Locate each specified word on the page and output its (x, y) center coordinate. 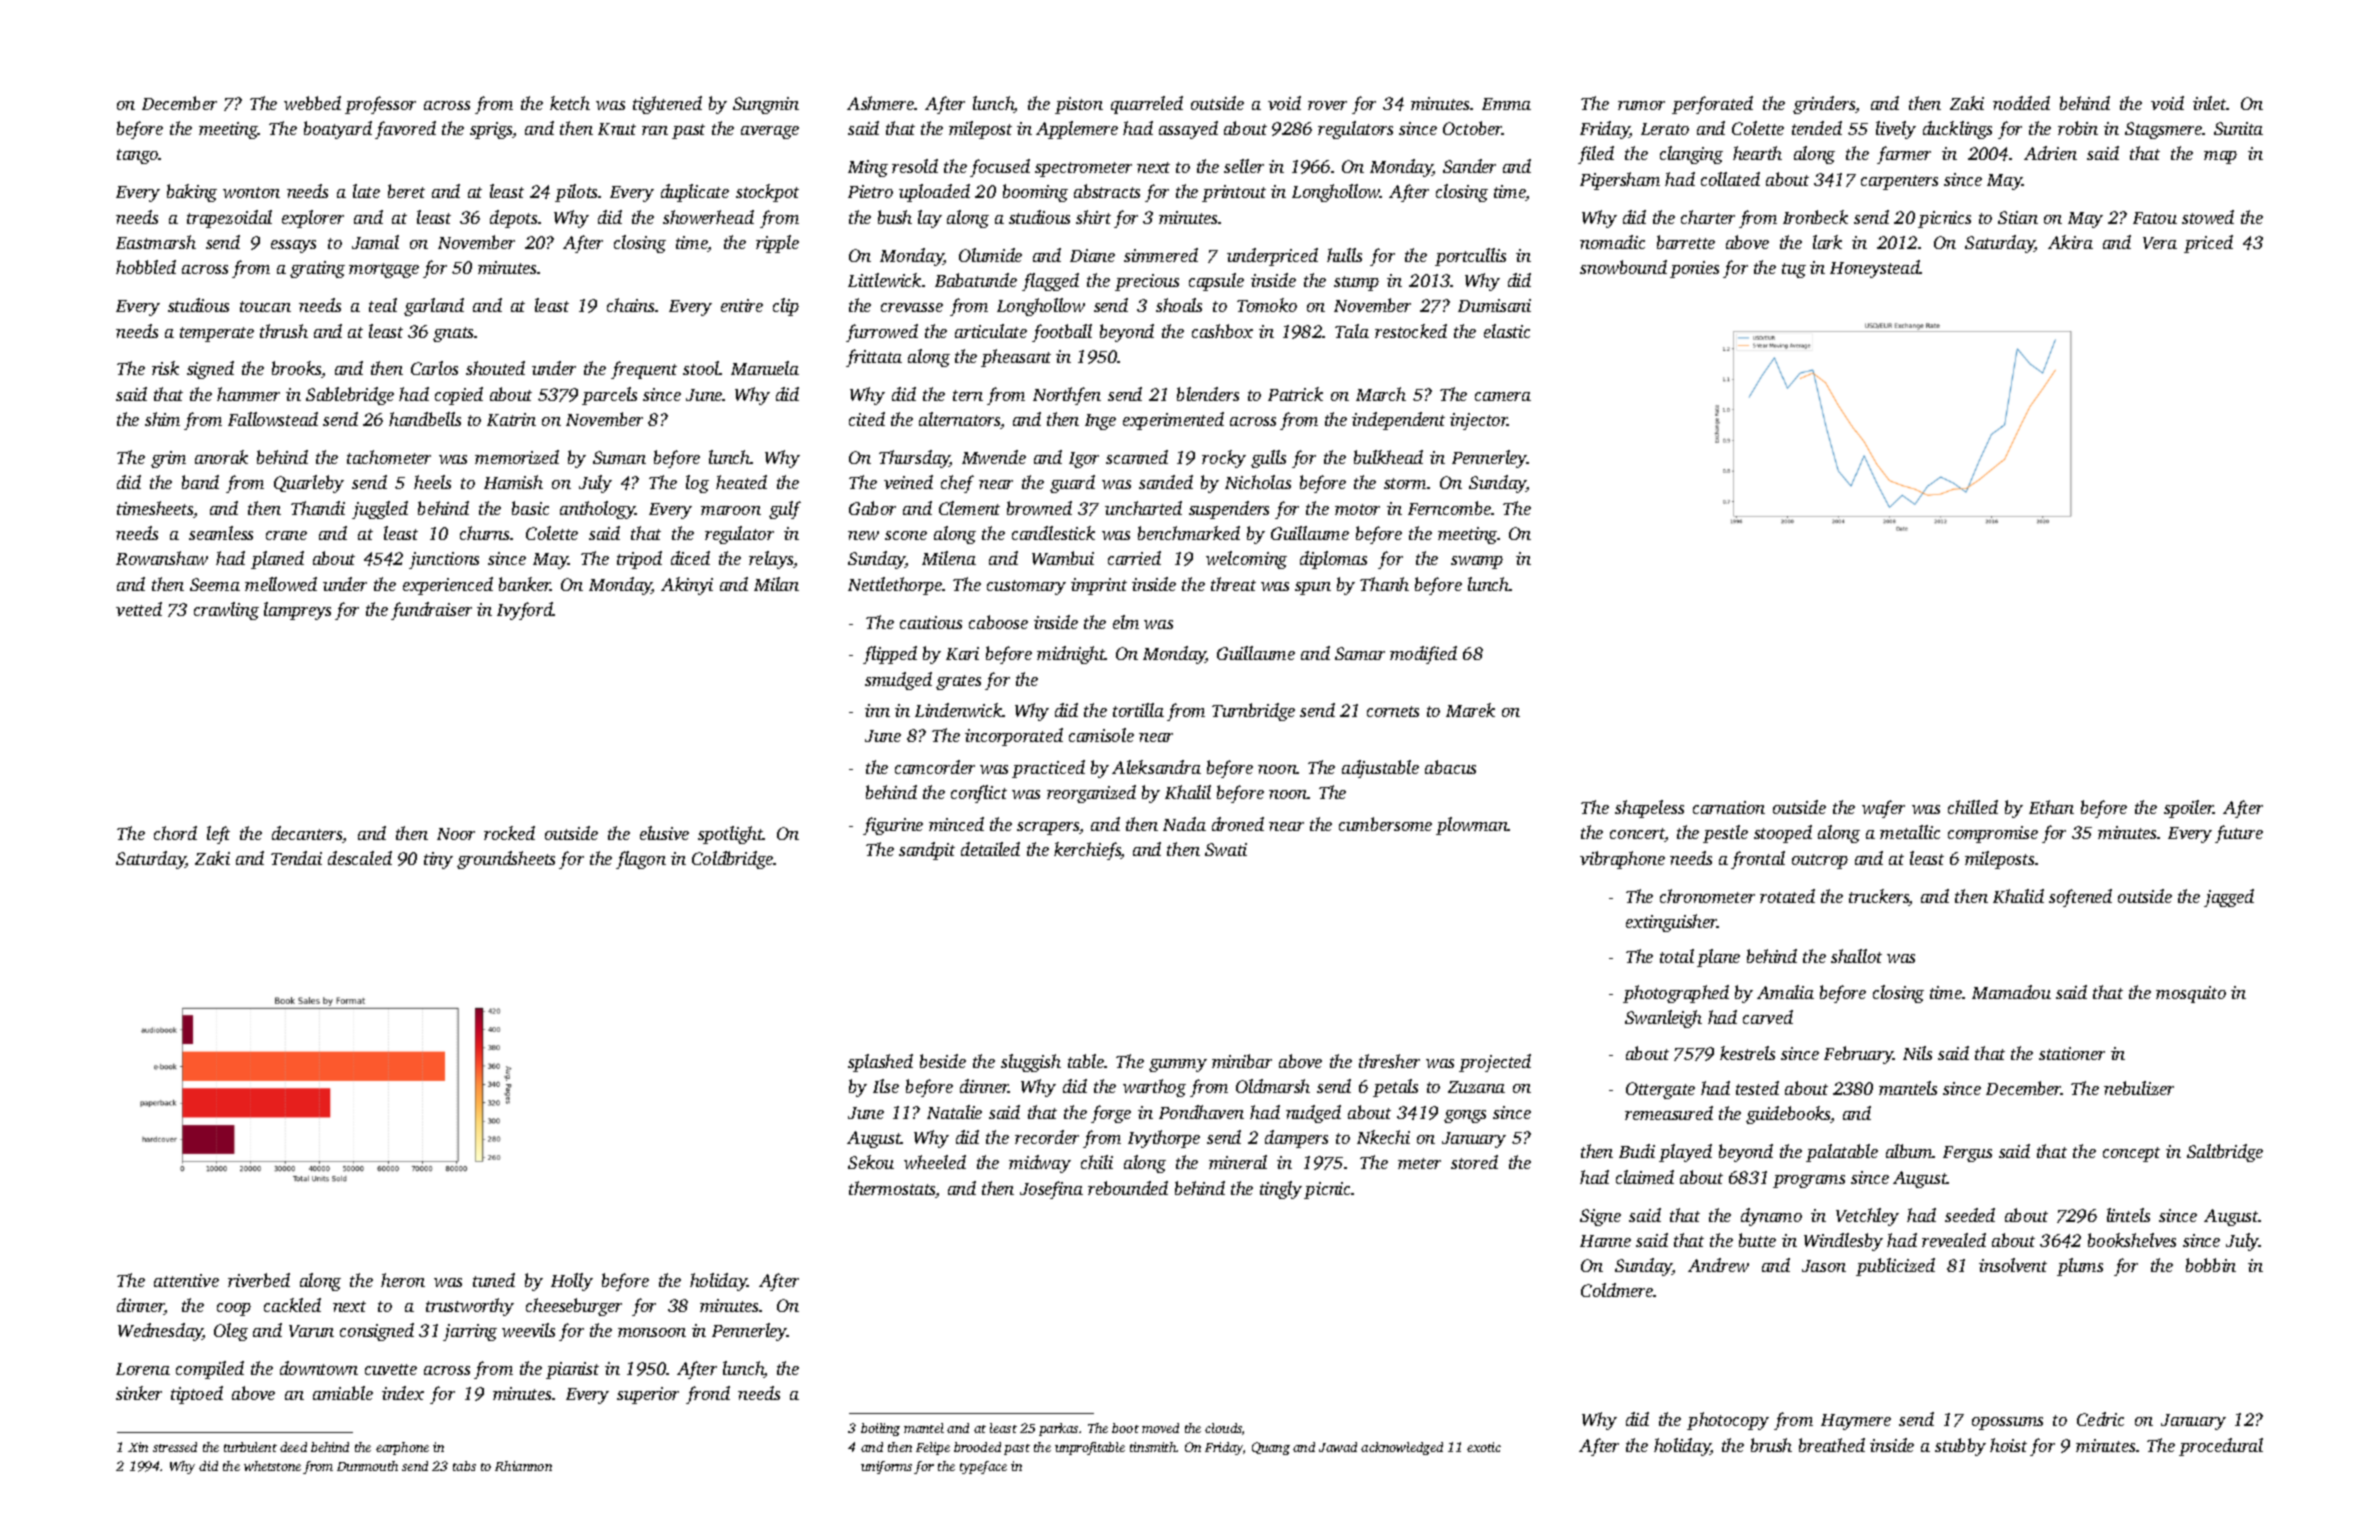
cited (867, 419)
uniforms (886, 1467)
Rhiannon (523, 1466)
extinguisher (1671, 923)
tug (1794, 270)
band (200, 482)
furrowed (882, 333)
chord (175, 833)
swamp (1477, 562)
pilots (577, 193)
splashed (880, 1063)
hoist (2008, 1445)
